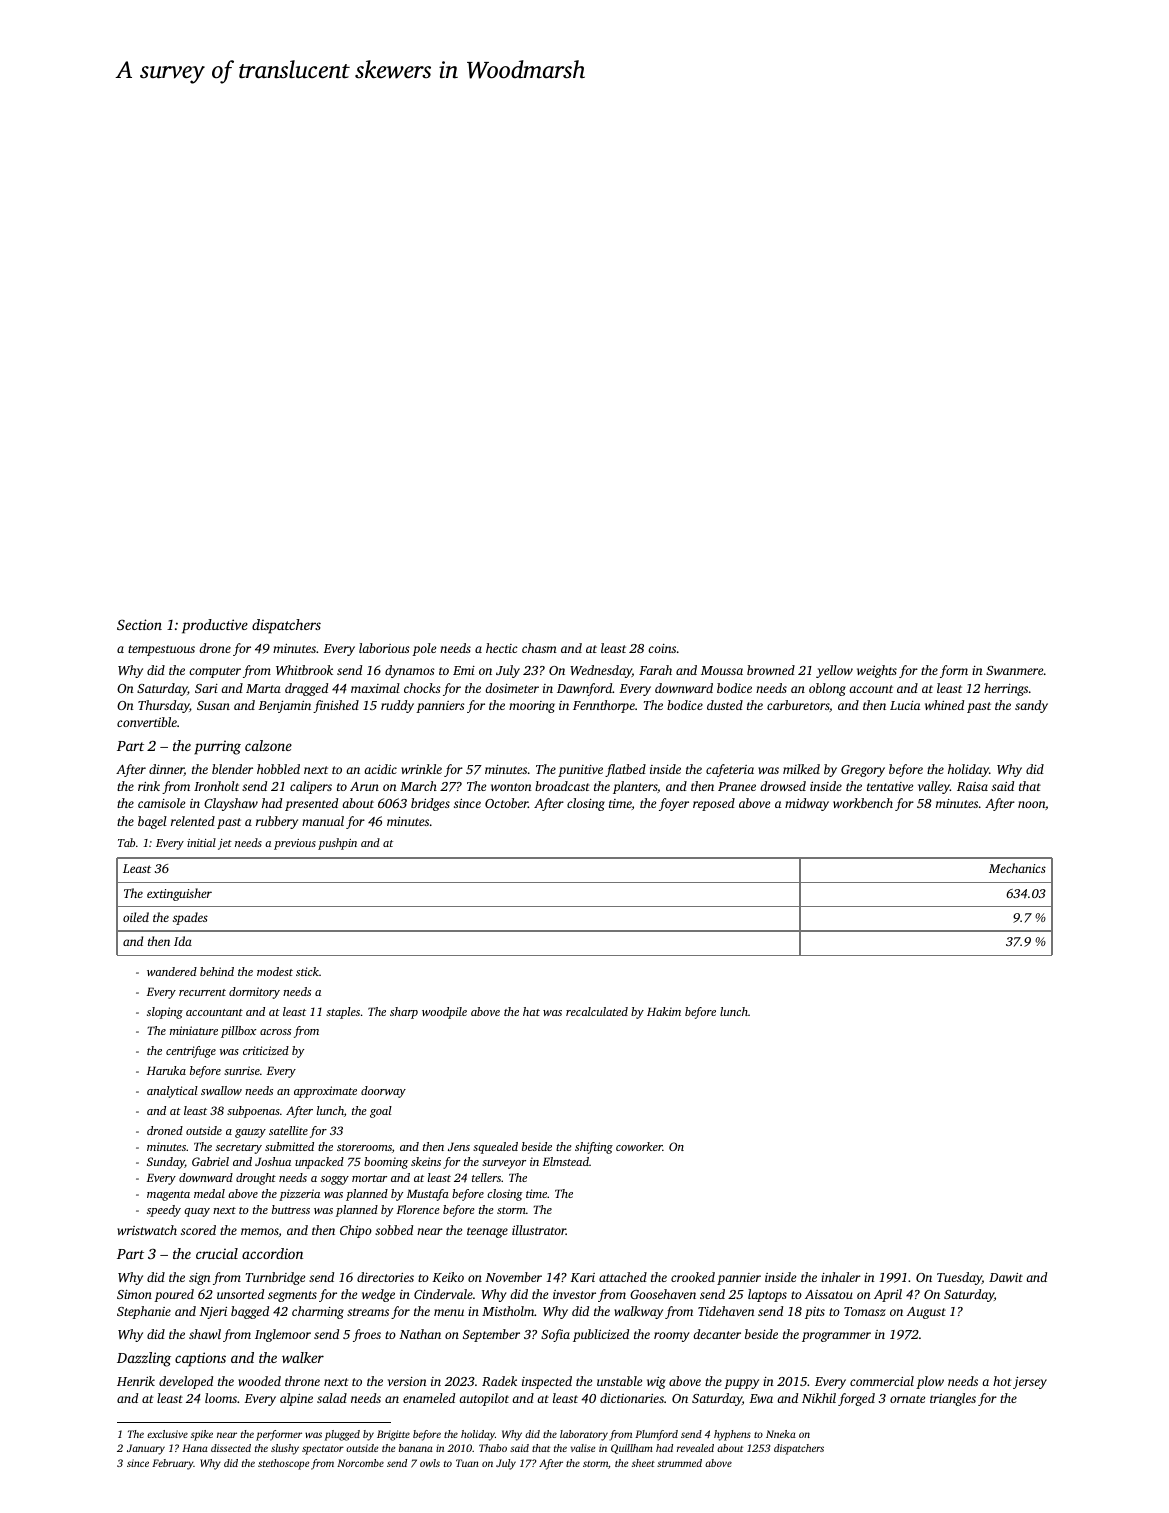 The width and height of the screenshot is (1169, 1513). What do you see at coordinates (239, 1149) in the screenshot?
I see `secretary` at bounding box center [239, 1149].
